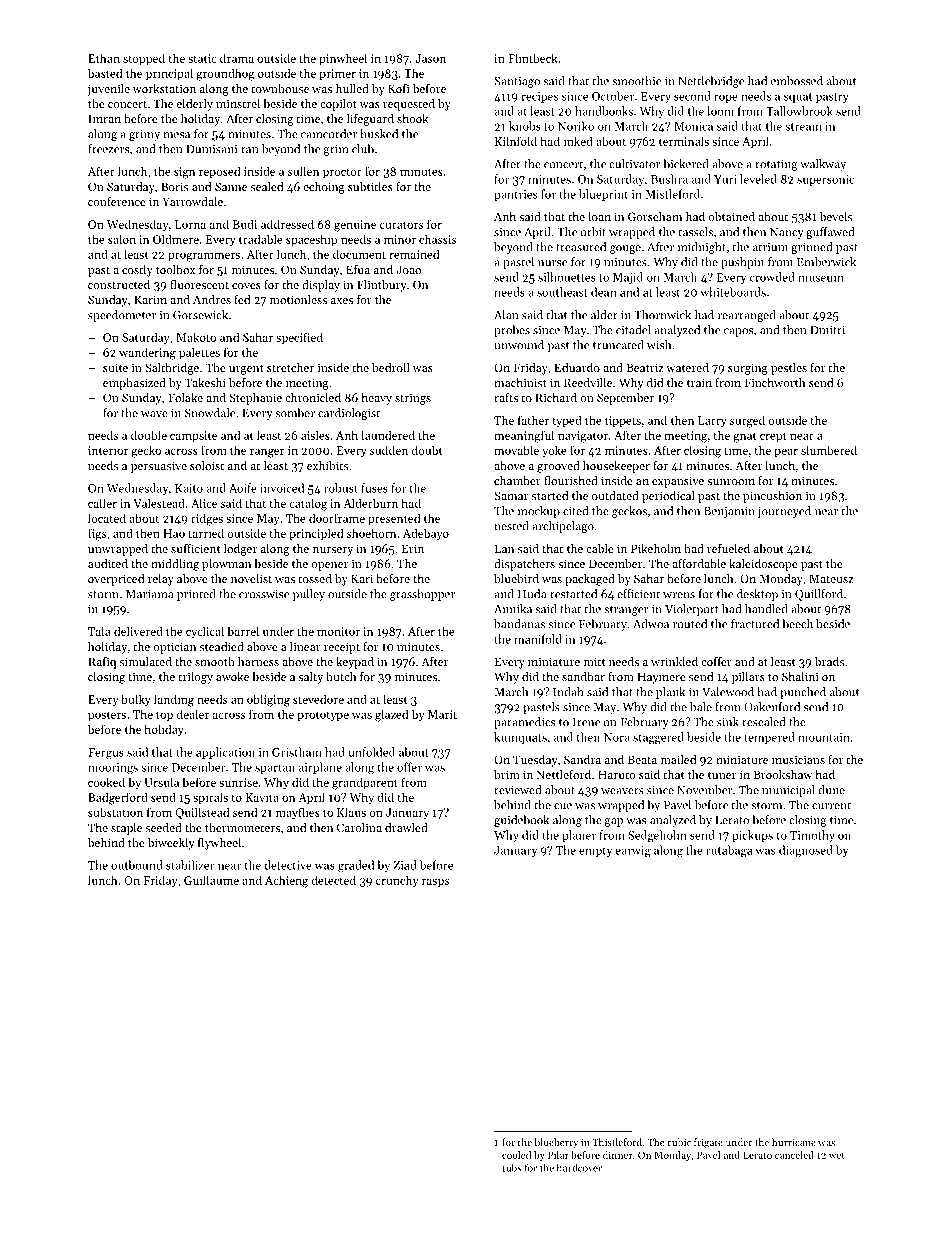 This page has height=1233, width=952. What do you see at coordinates (511, 1168) in the page?
I see `tubs` at bounding box center [511, 1168].
